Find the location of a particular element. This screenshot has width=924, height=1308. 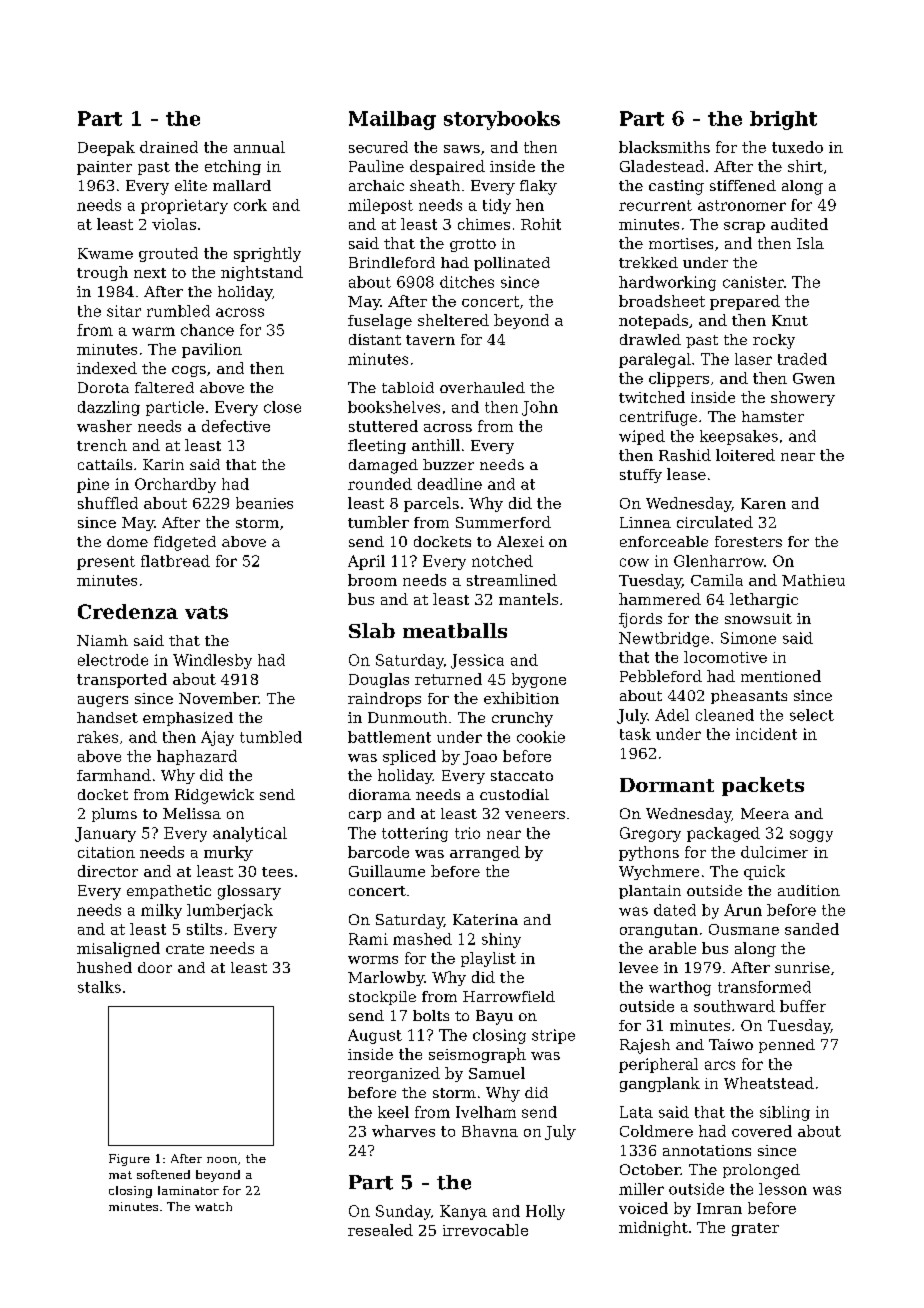

wiped is located at coordinates (642, 437).
